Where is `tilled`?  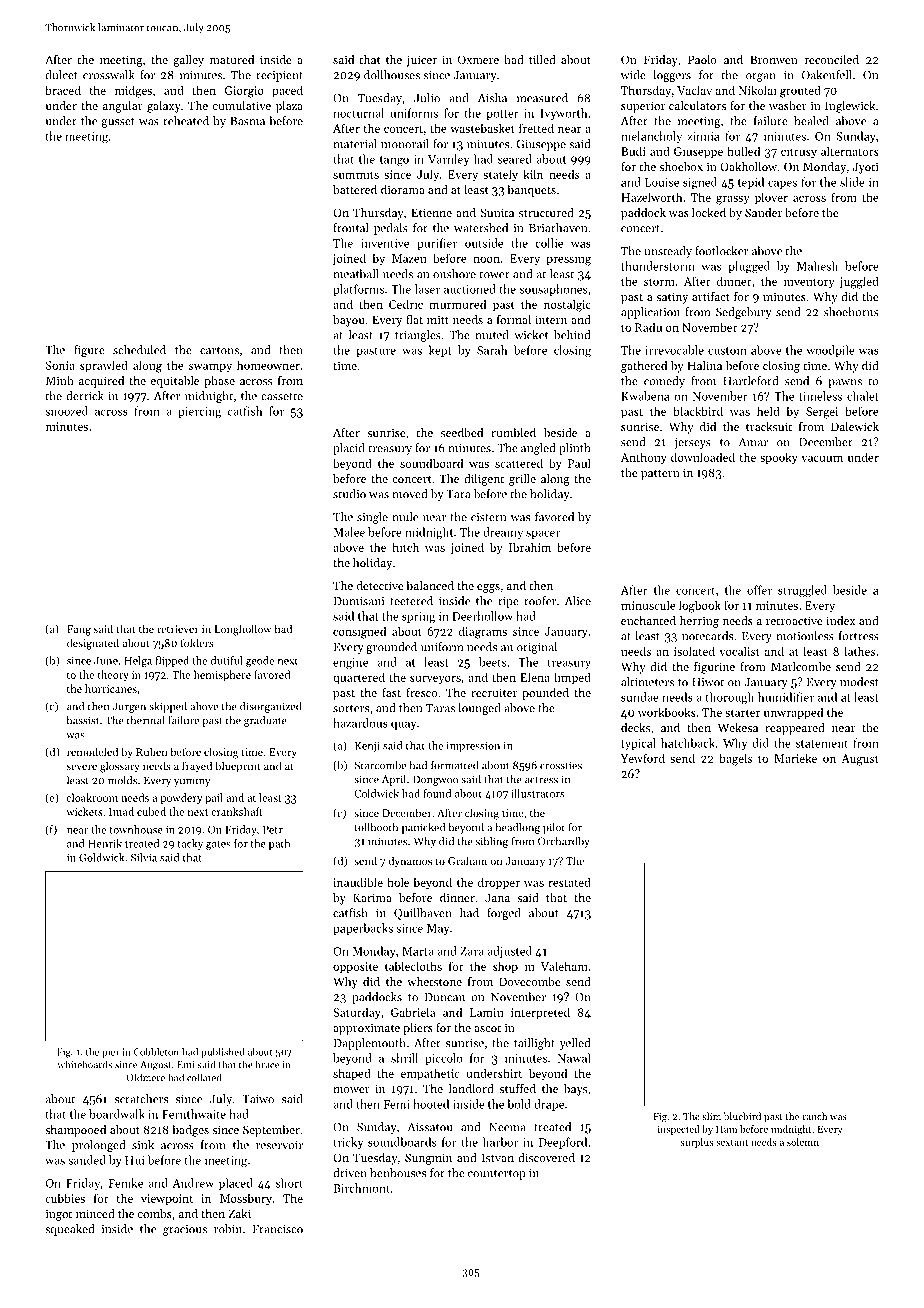
tilled is located at coordinates (542, 59).
